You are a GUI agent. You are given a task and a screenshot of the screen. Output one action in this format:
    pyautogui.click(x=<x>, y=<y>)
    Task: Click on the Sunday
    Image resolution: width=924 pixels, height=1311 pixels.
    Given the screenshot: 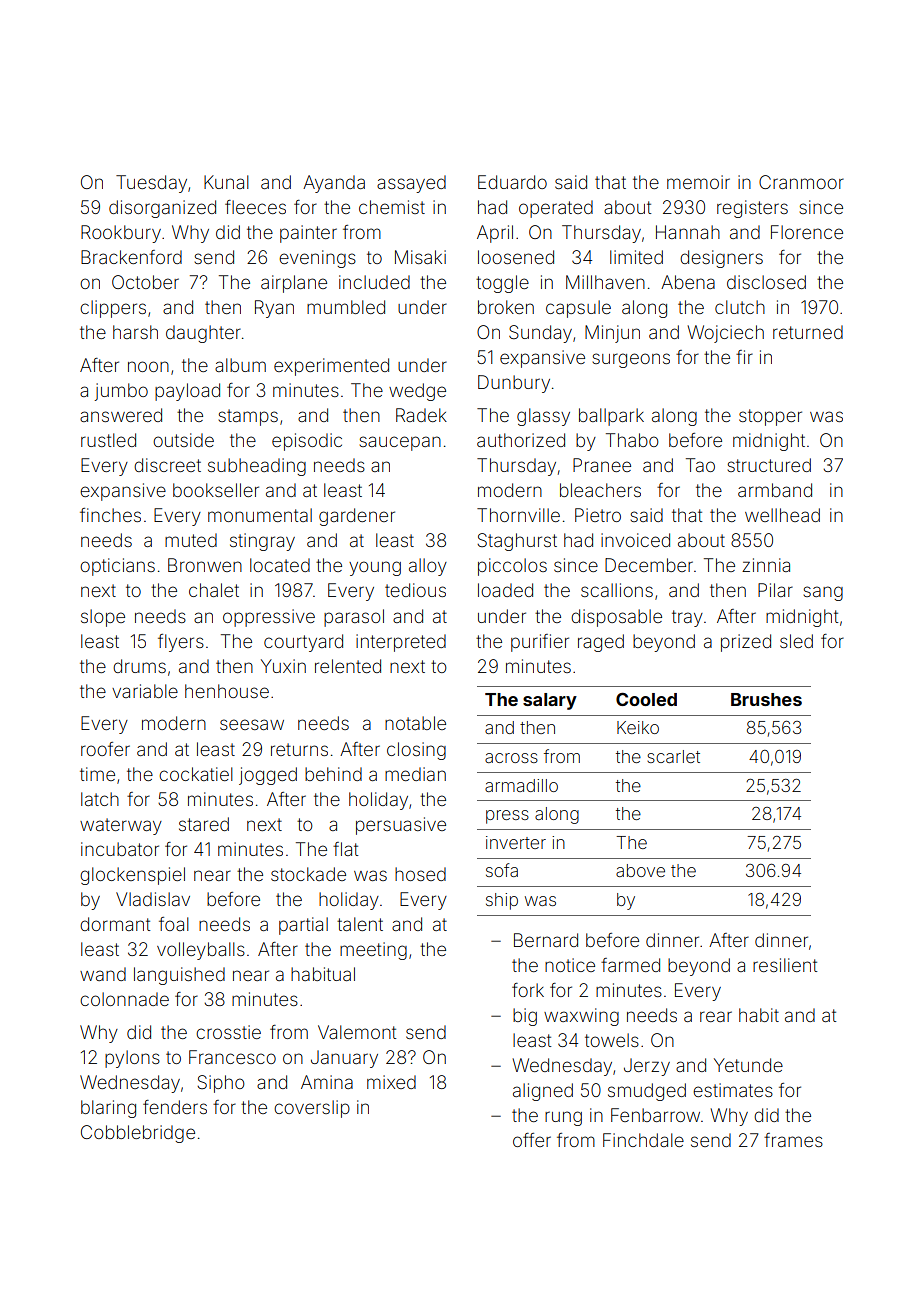 What is the action you would take?
    pyautogui.click(x=540, y=334)
